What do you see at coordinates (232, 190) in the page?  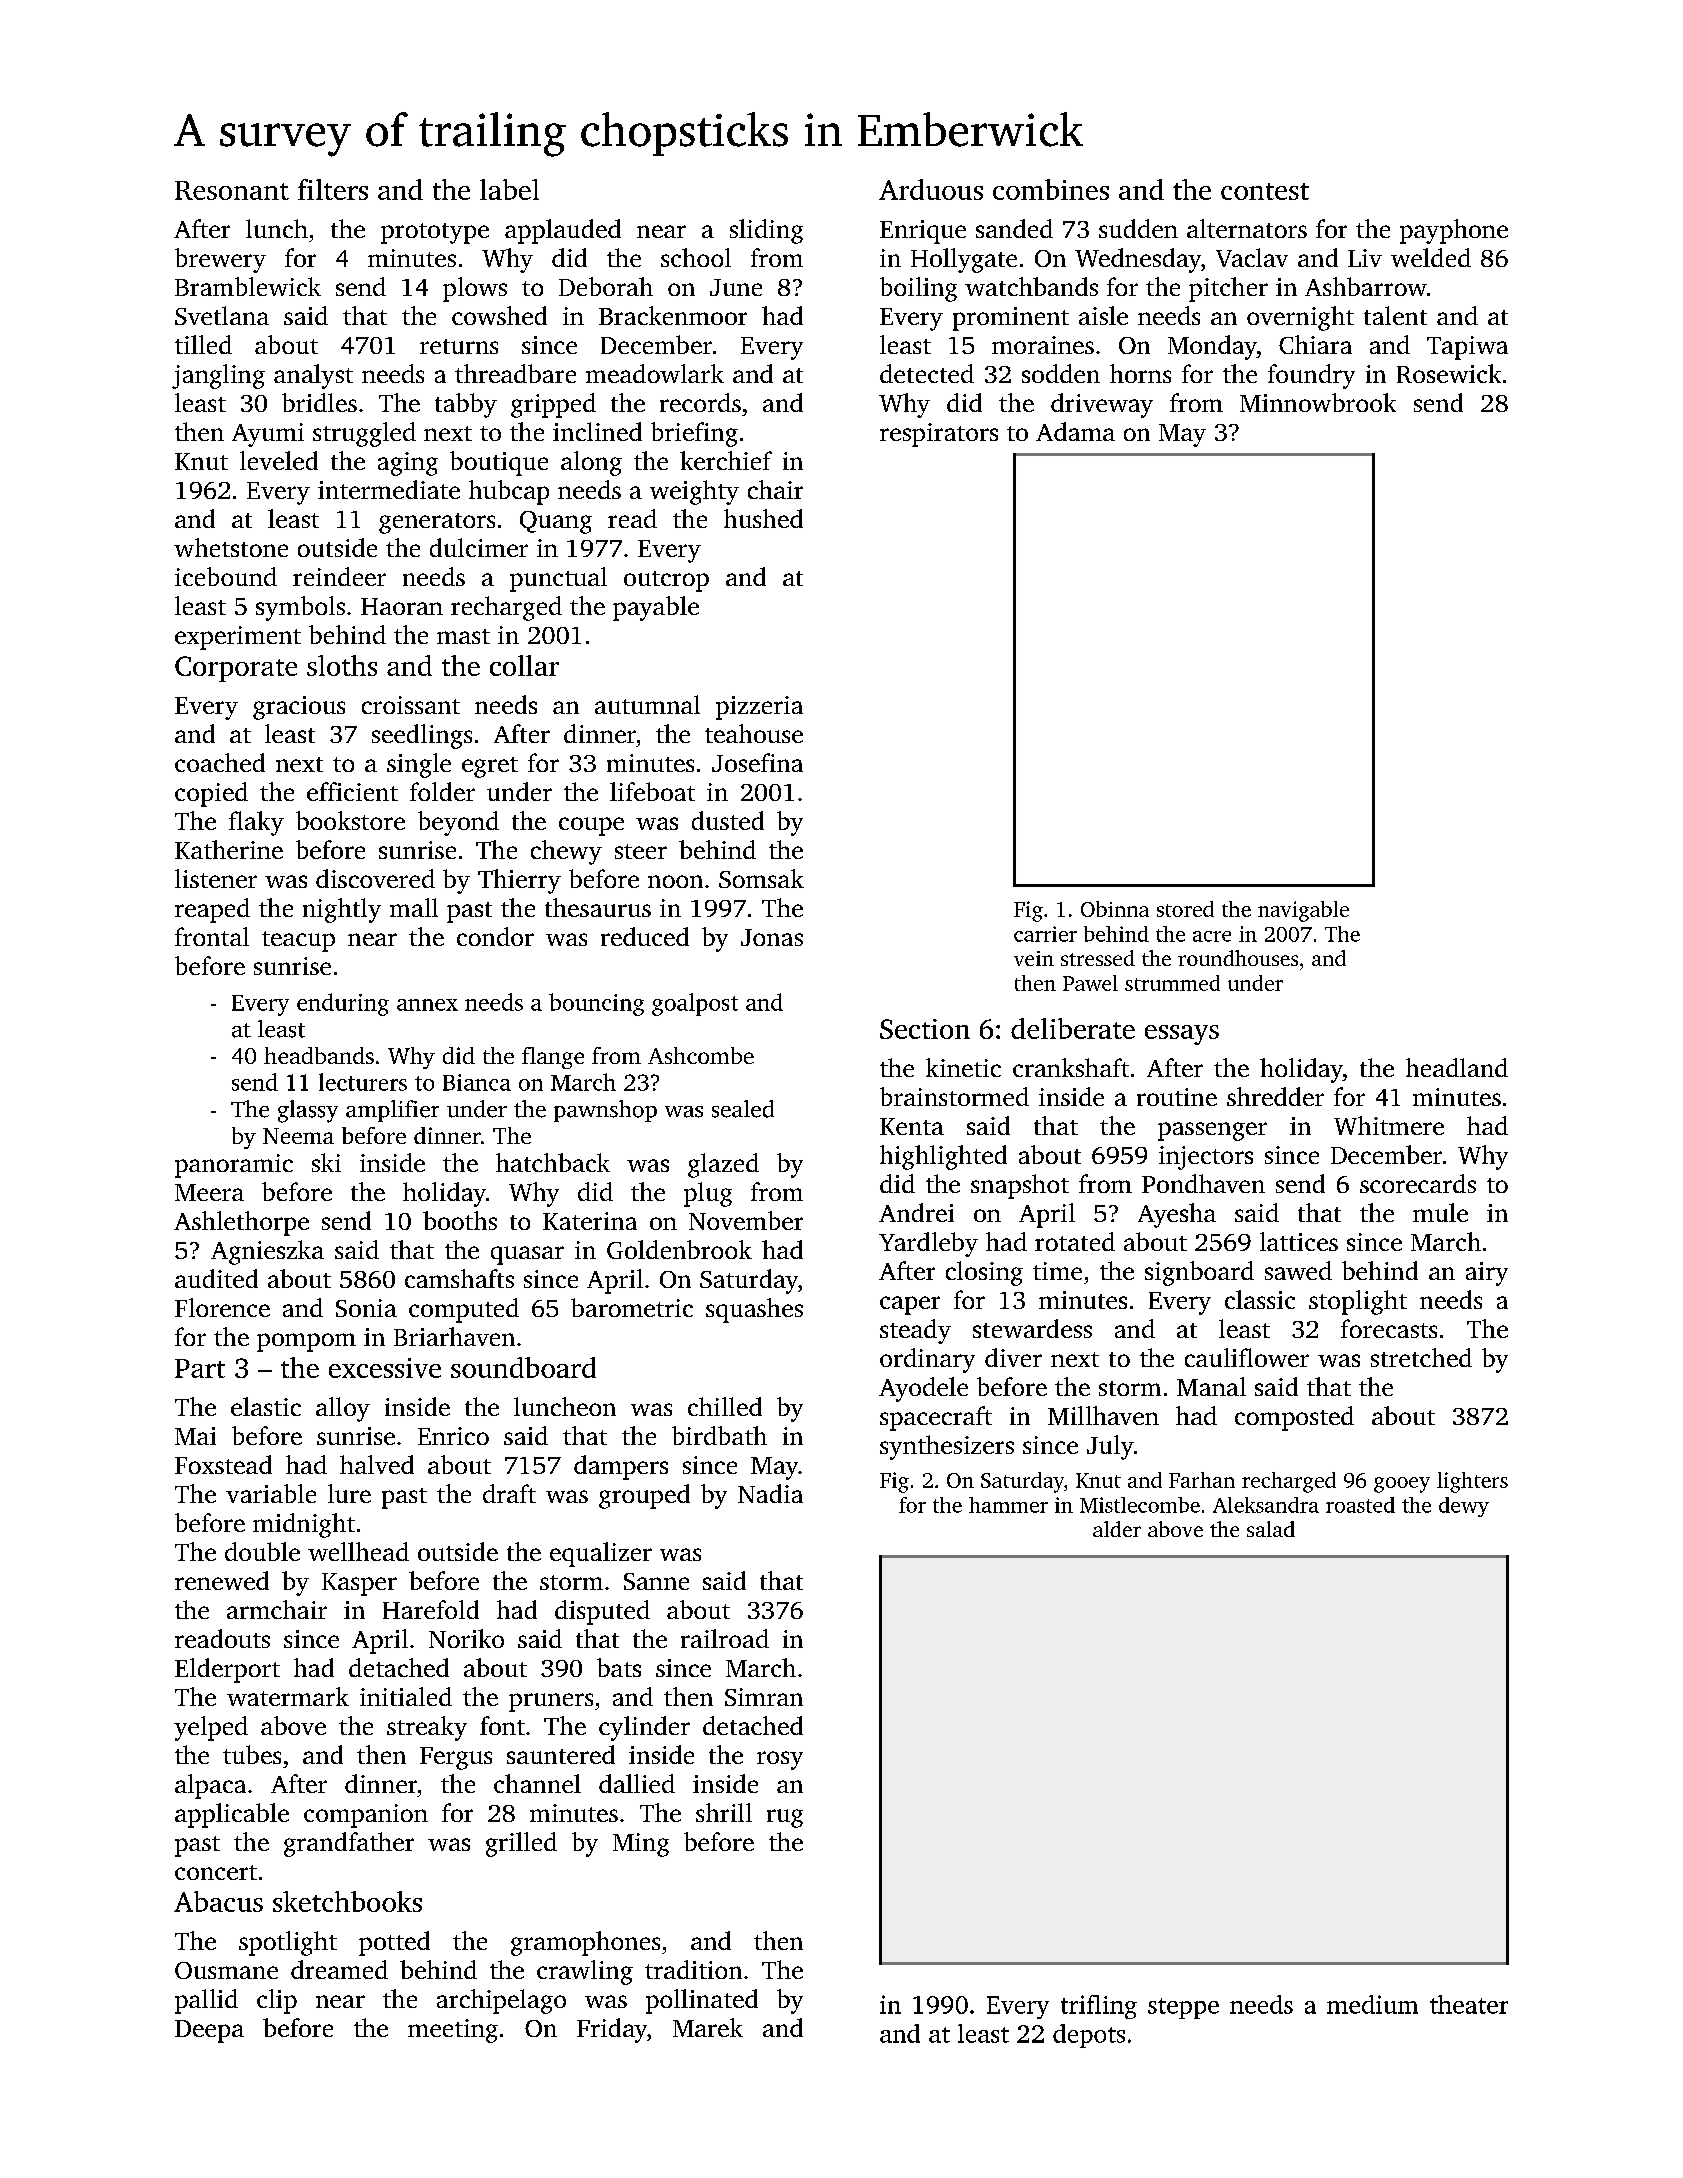 I see `Resonant` at bounding box center [232, 190].
